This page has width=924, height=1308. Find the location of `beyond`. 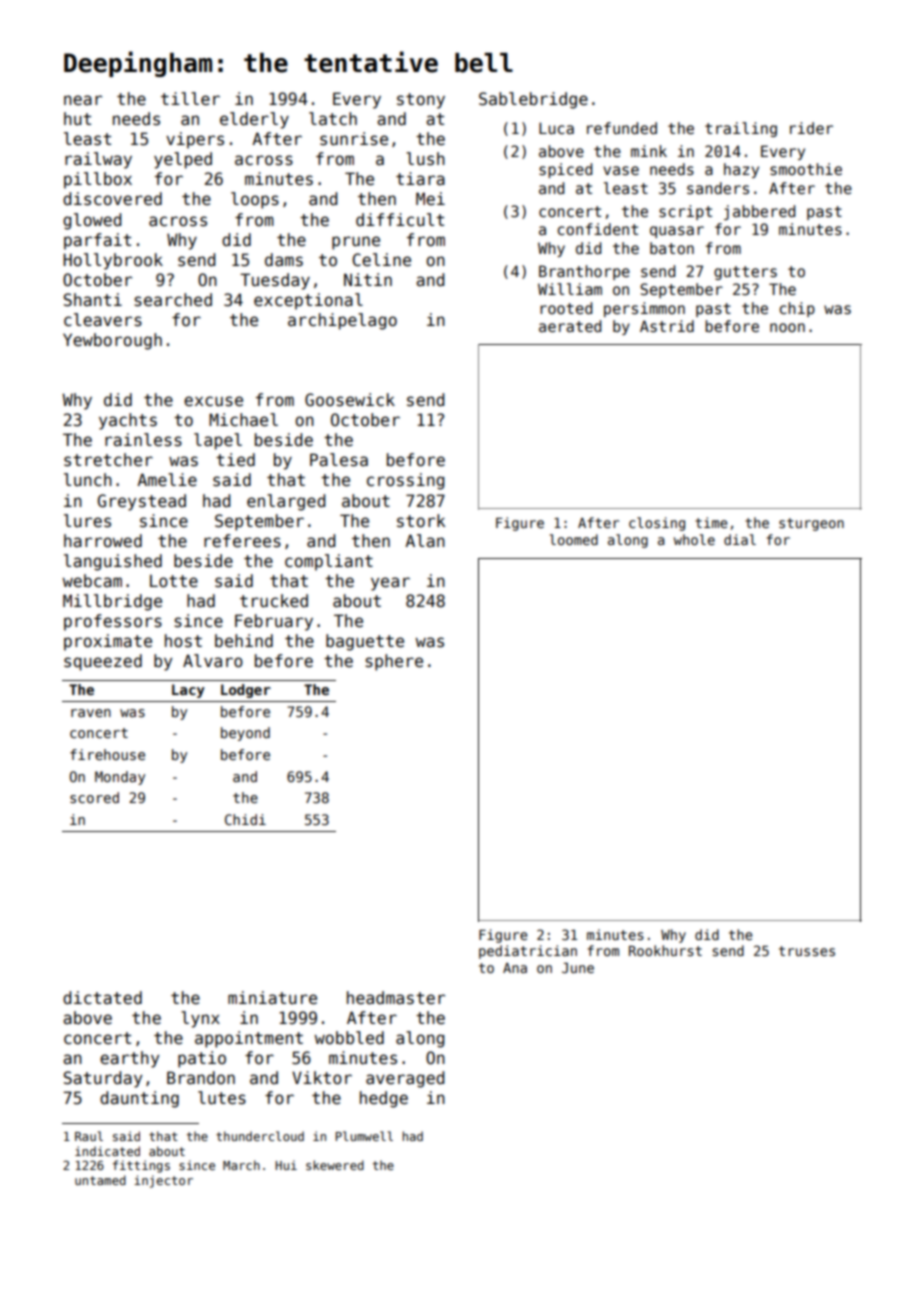

beyond is located at coordinates (245, 734).
